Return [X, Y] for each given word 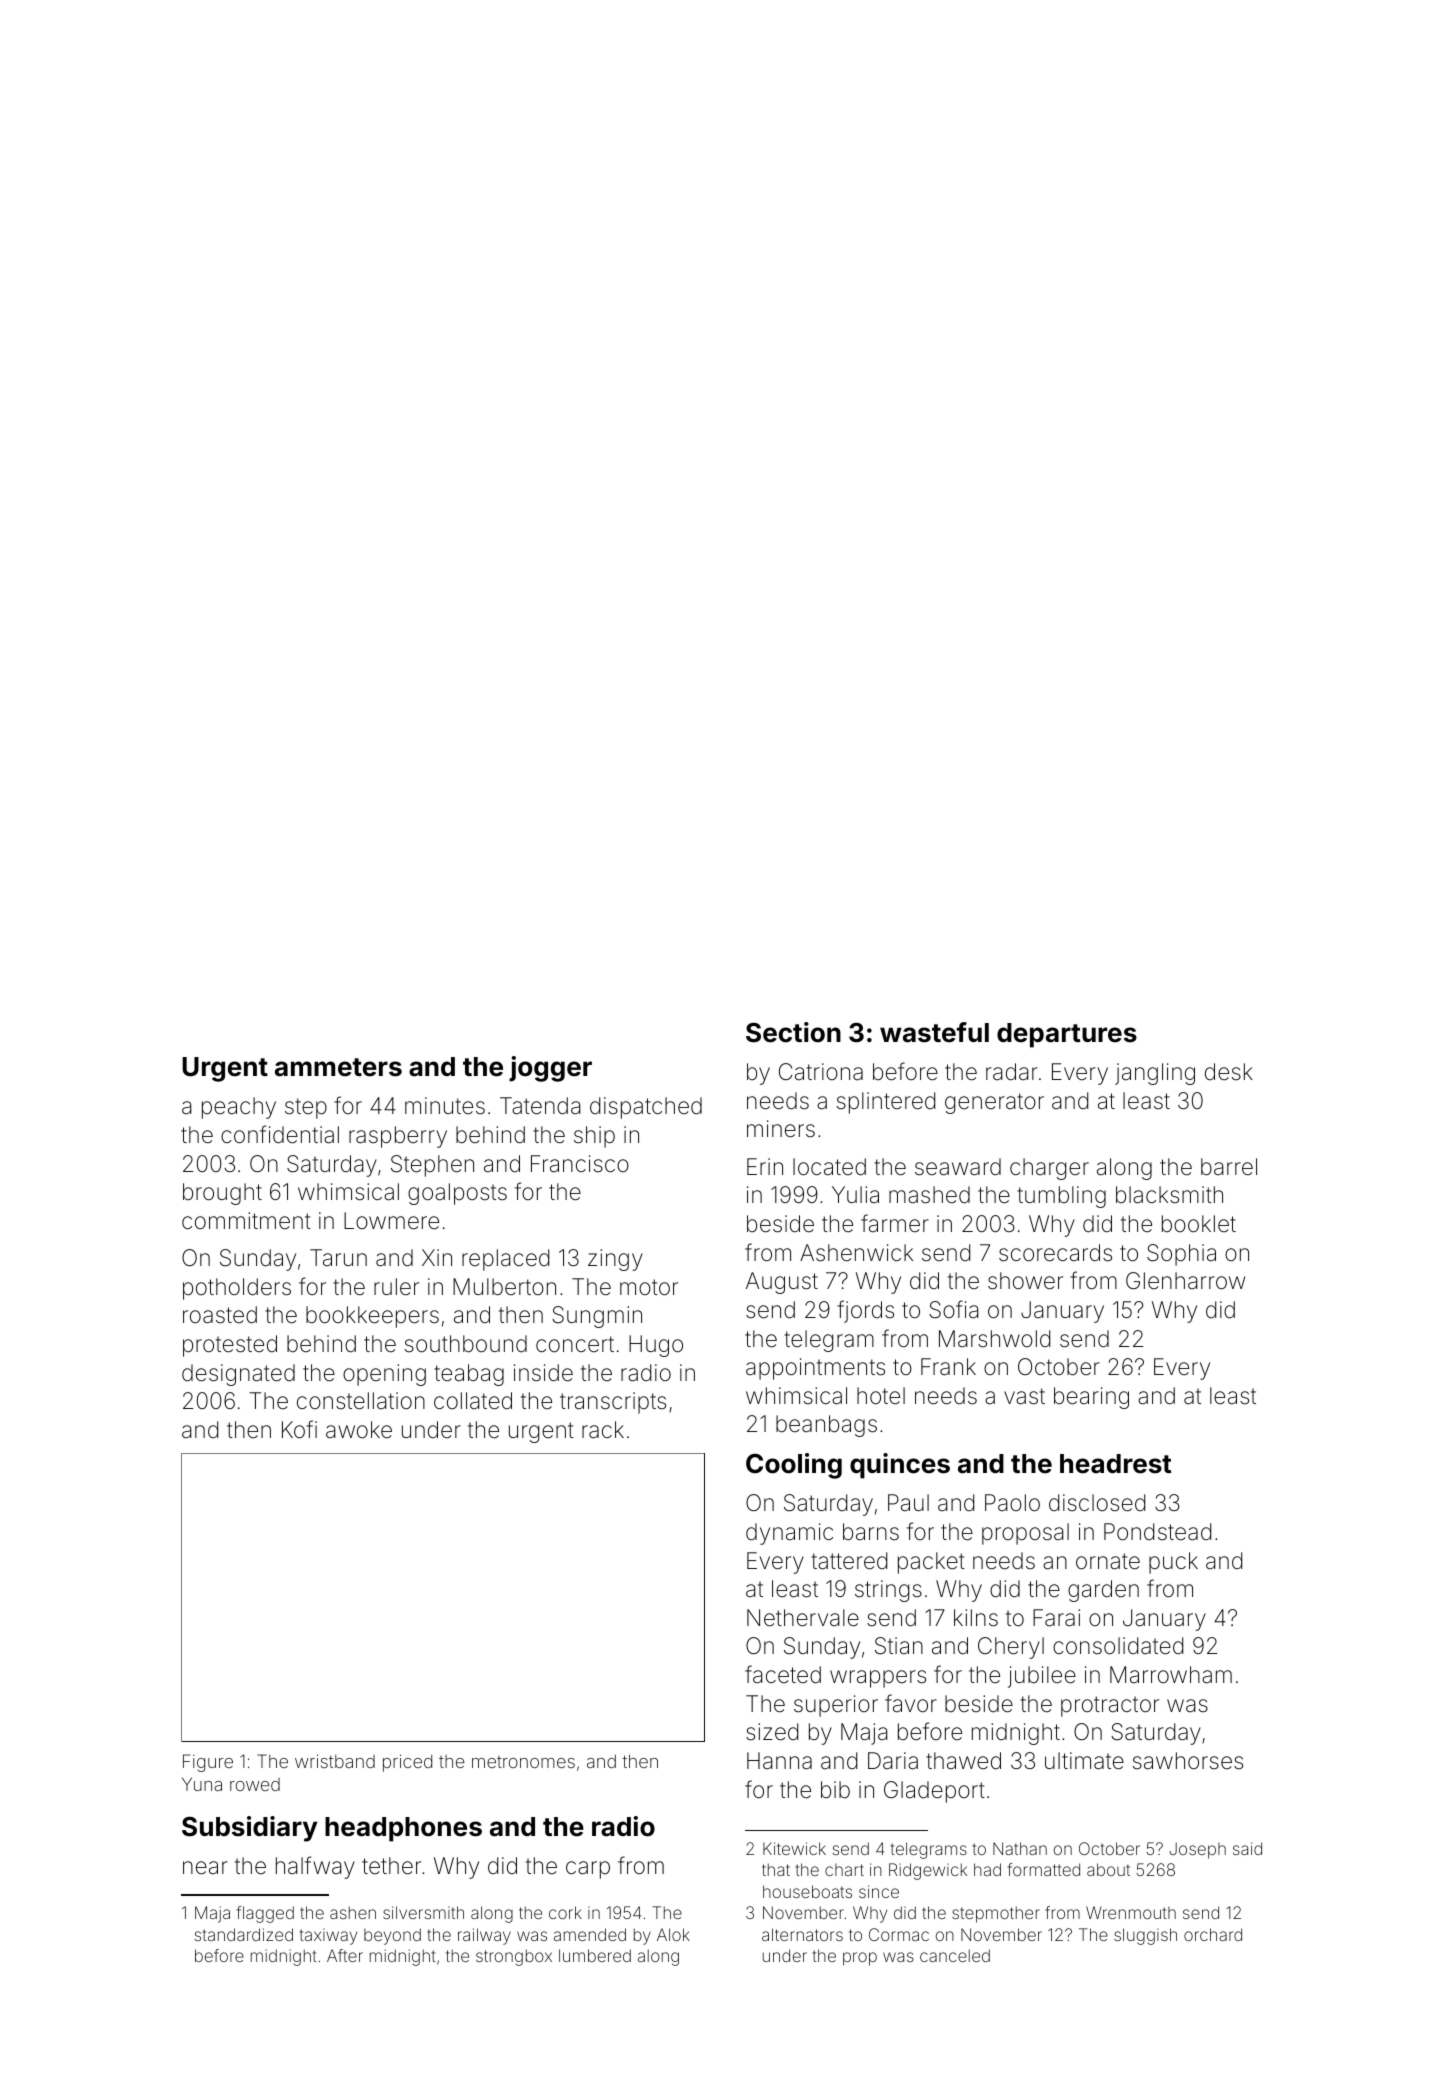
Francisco [580, 1164]
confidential [280, 1134]
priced [407, 1763]
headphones [403, 1829]
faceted [783, 1674]
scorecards [1055, 1253]
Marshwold [994, 1339]
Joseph [1197, 1850]
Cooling [794, 1466]
